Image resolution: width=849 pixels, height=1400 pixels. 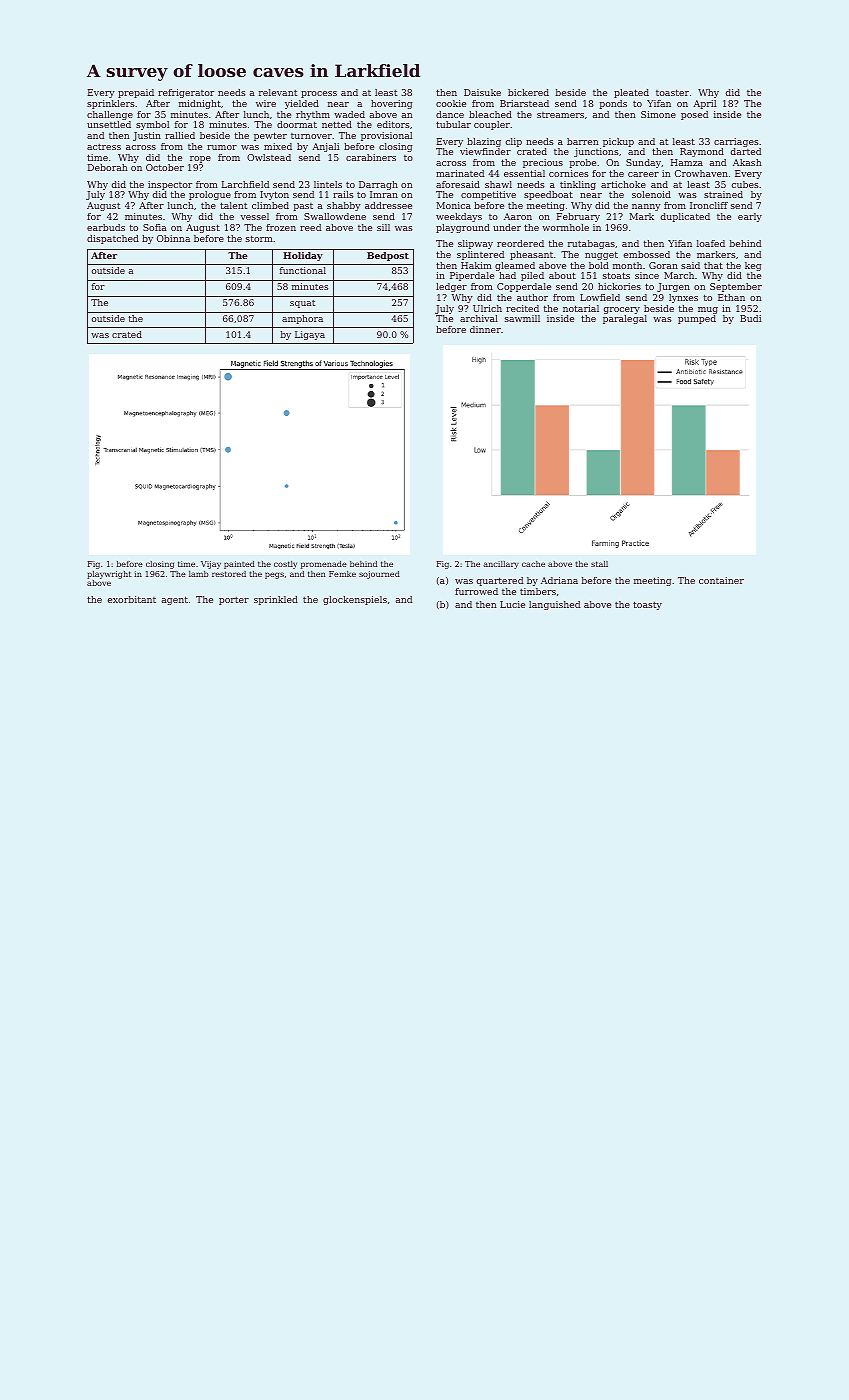 I want to click on keg, so click(x=753, y=266).
